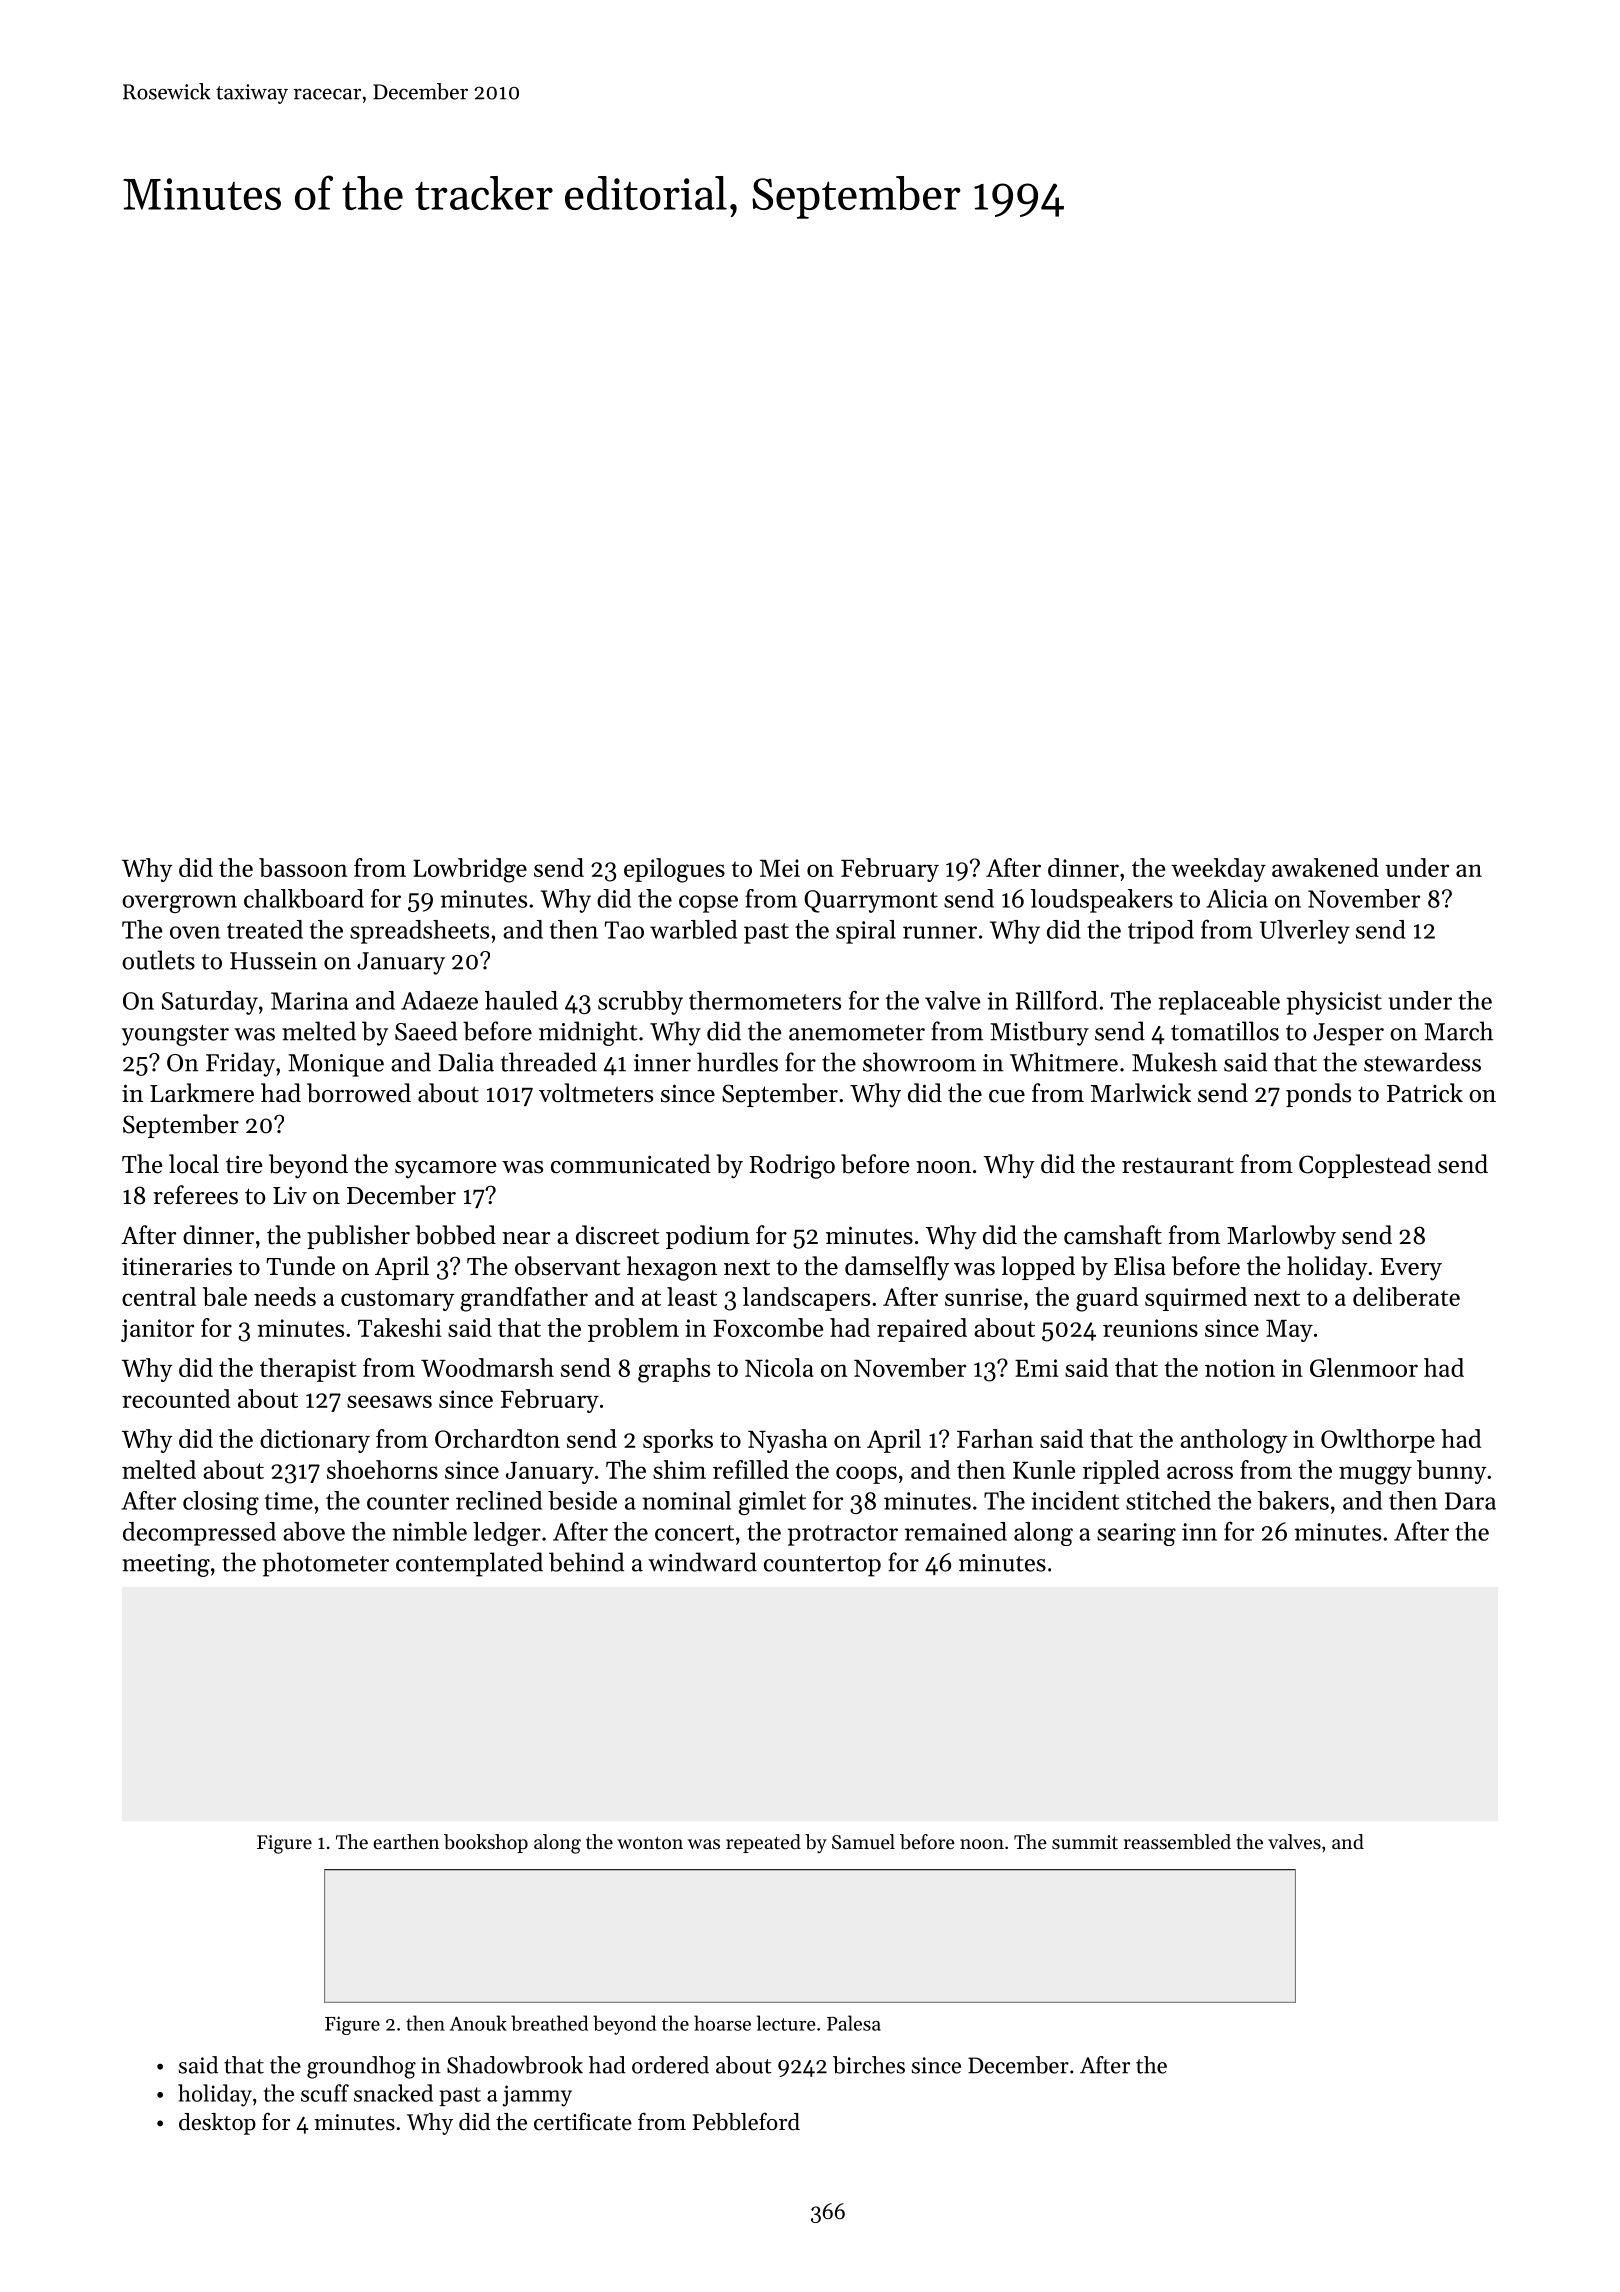 This document has height=2292, width=1620. I want to click on Copplestead, so click(1365, 1166).
